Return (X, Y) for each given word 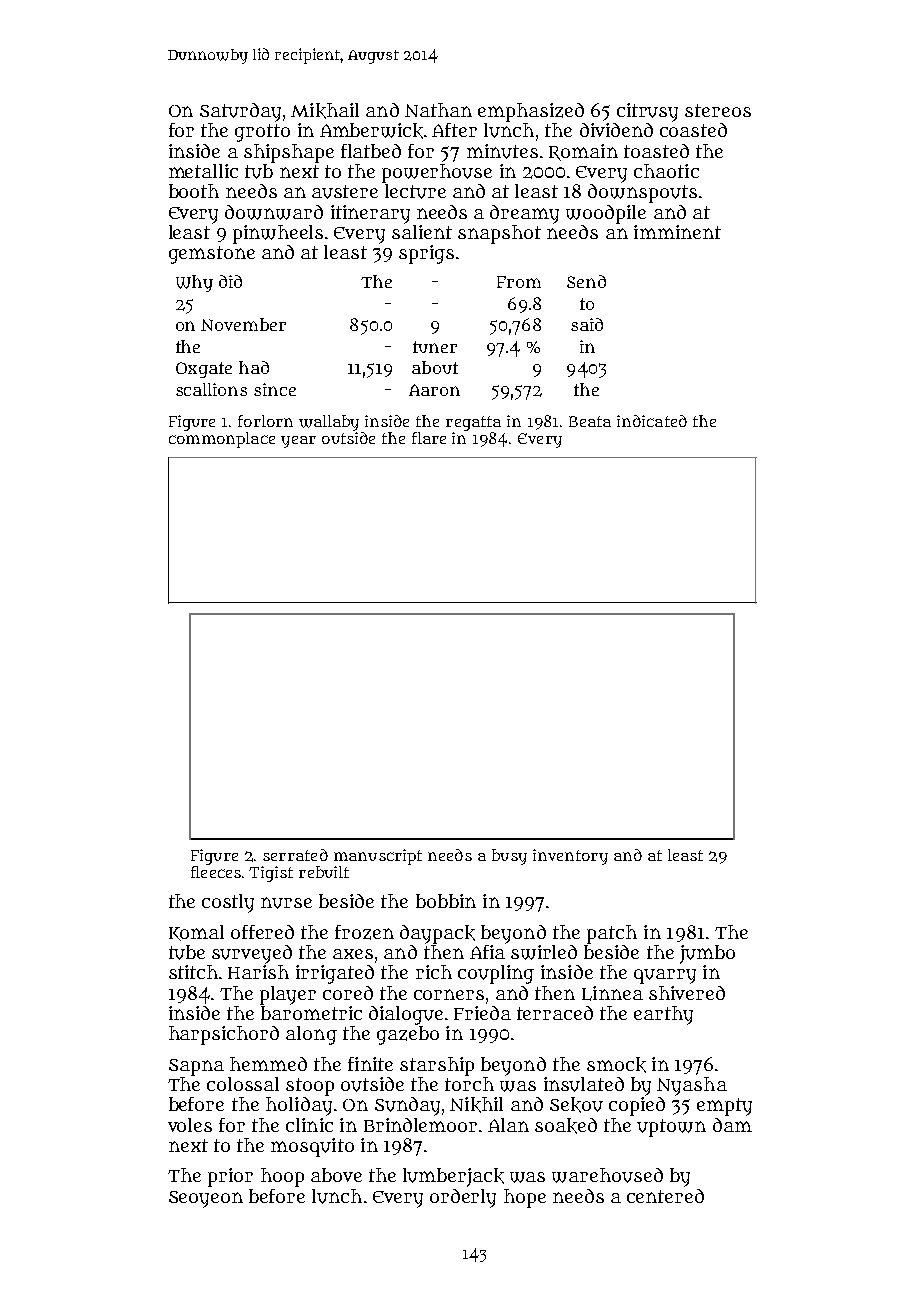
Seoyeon (206, 1199)
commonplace (222, 440)
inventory (570, 857)
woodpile (606, 214)
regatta (473, 423)
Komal (196, 933)
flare (429, 438)
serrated (295, 855)
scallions (211, 389)
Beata (590, 421)
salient (422, 232)
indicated (652, 421)
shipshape (289, 153)
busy (509, 857)
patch (612, 934)
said (587, 324)
